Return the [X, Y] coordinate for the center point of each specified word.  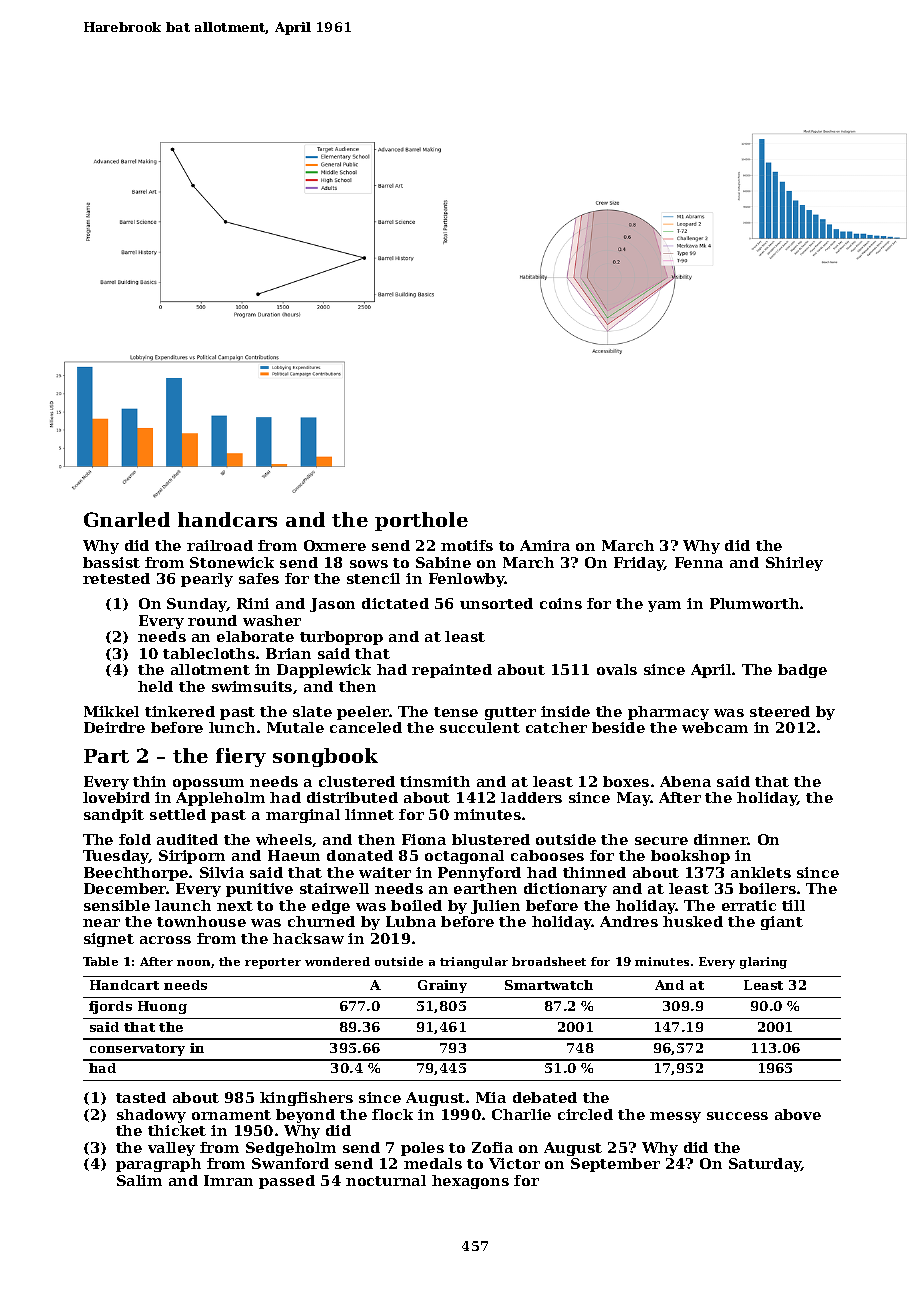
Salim [139, 1180]
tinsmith [435, 781]
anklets [761, 872]
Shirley [794, 564]
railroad [220, 545]
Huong [162, 1007]
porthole [421, 521]
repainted [452, 671]
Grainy [442, 986]
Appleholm [220, 799]
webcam [715, 727]
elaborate [255, 636]
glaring [763, 963]
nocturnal [386, 1180]
